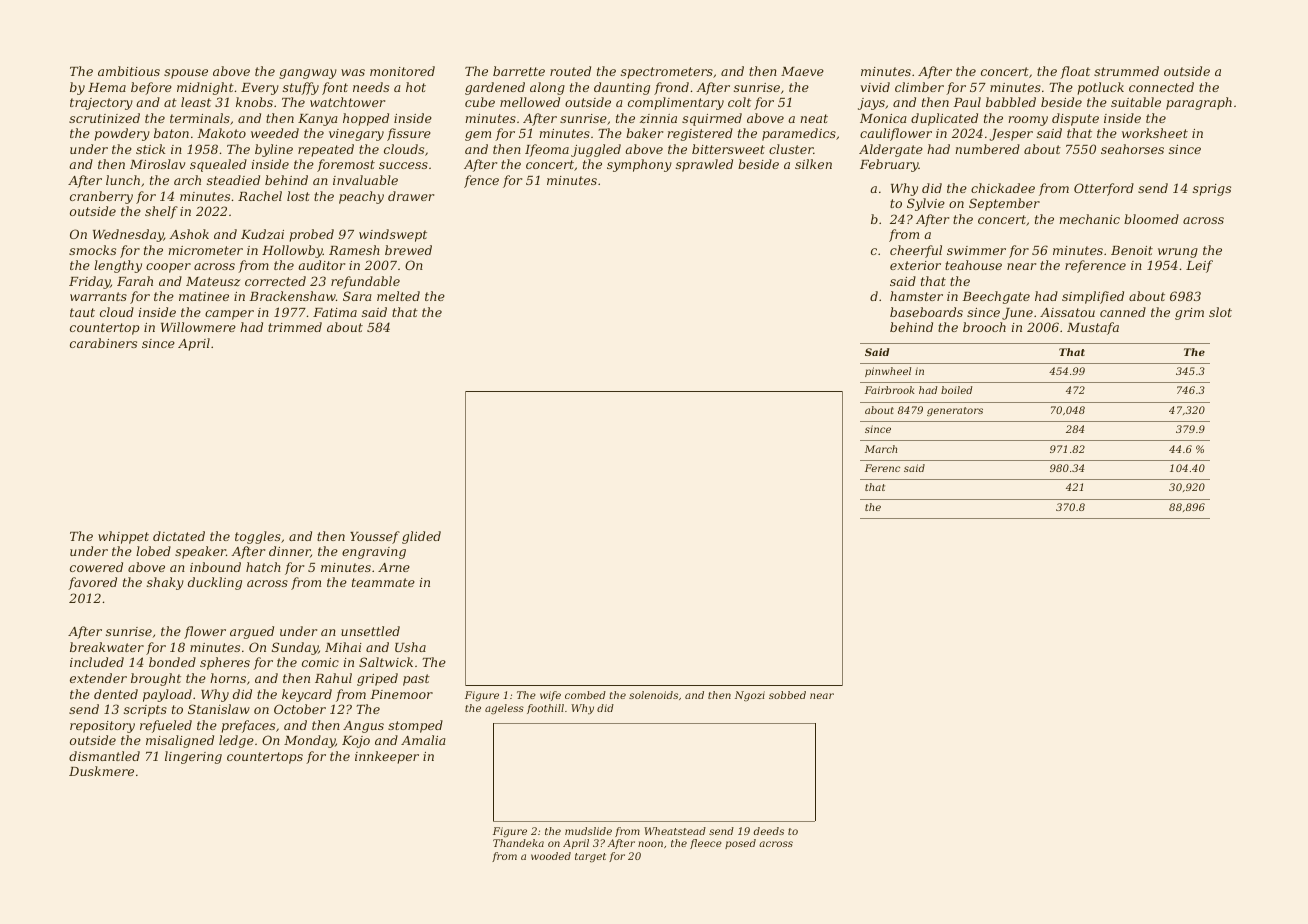 This image has height=924, width=1308. What do you see at coordinates (1126, 71) in the image?
I see `strummed` at bounding box center [1126, 71].
